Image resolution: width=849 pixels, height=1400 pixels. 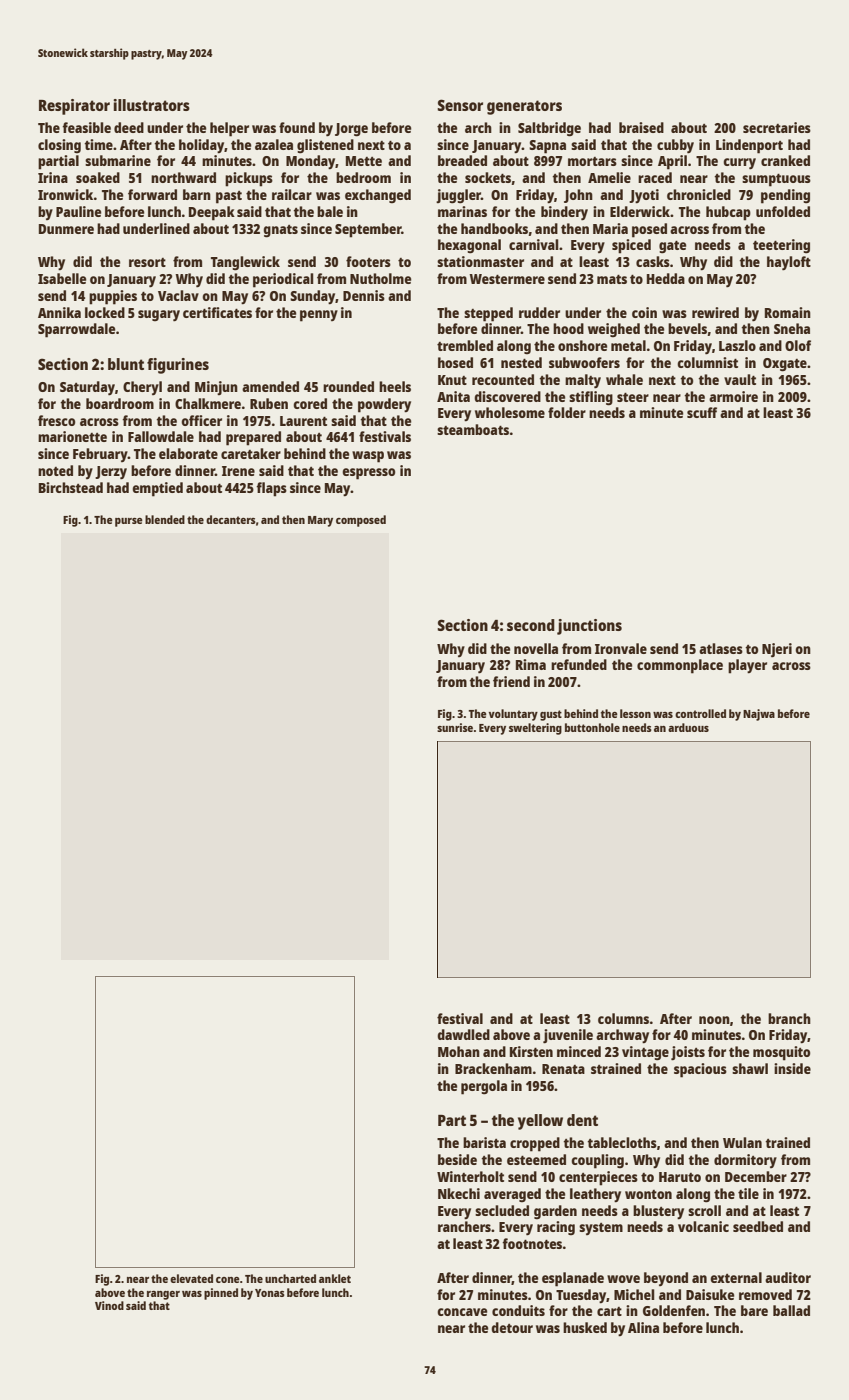 What do you see at coordinates (535, 729) in the image?
I see `sweltering` at bounding box center [535, 729].
